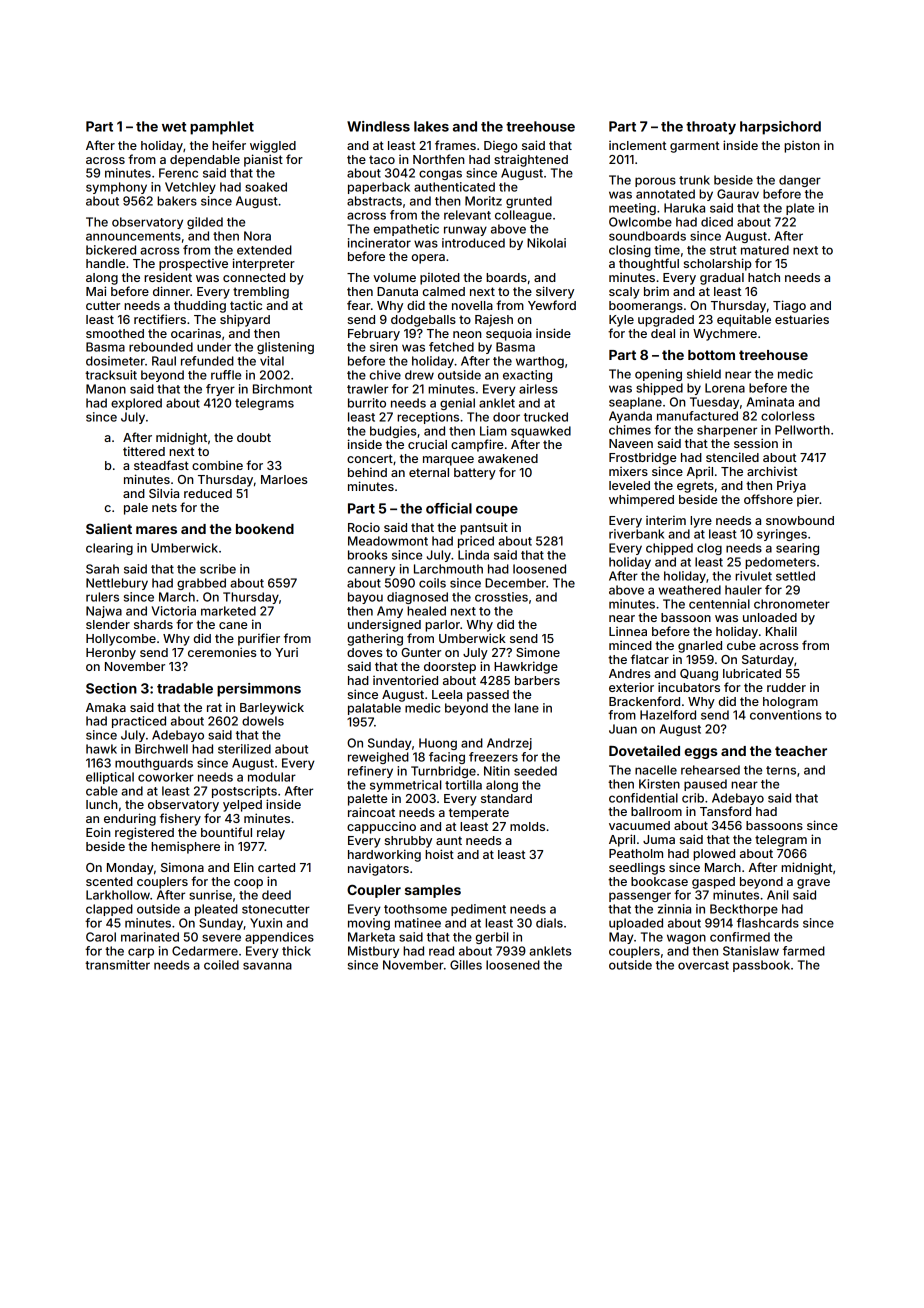 The height and width of the screenshot is (1308, 924). What do you see at coordinates (700, 647) in the screenshot?
I see `gnarled` at bounding box center [700, 647].
